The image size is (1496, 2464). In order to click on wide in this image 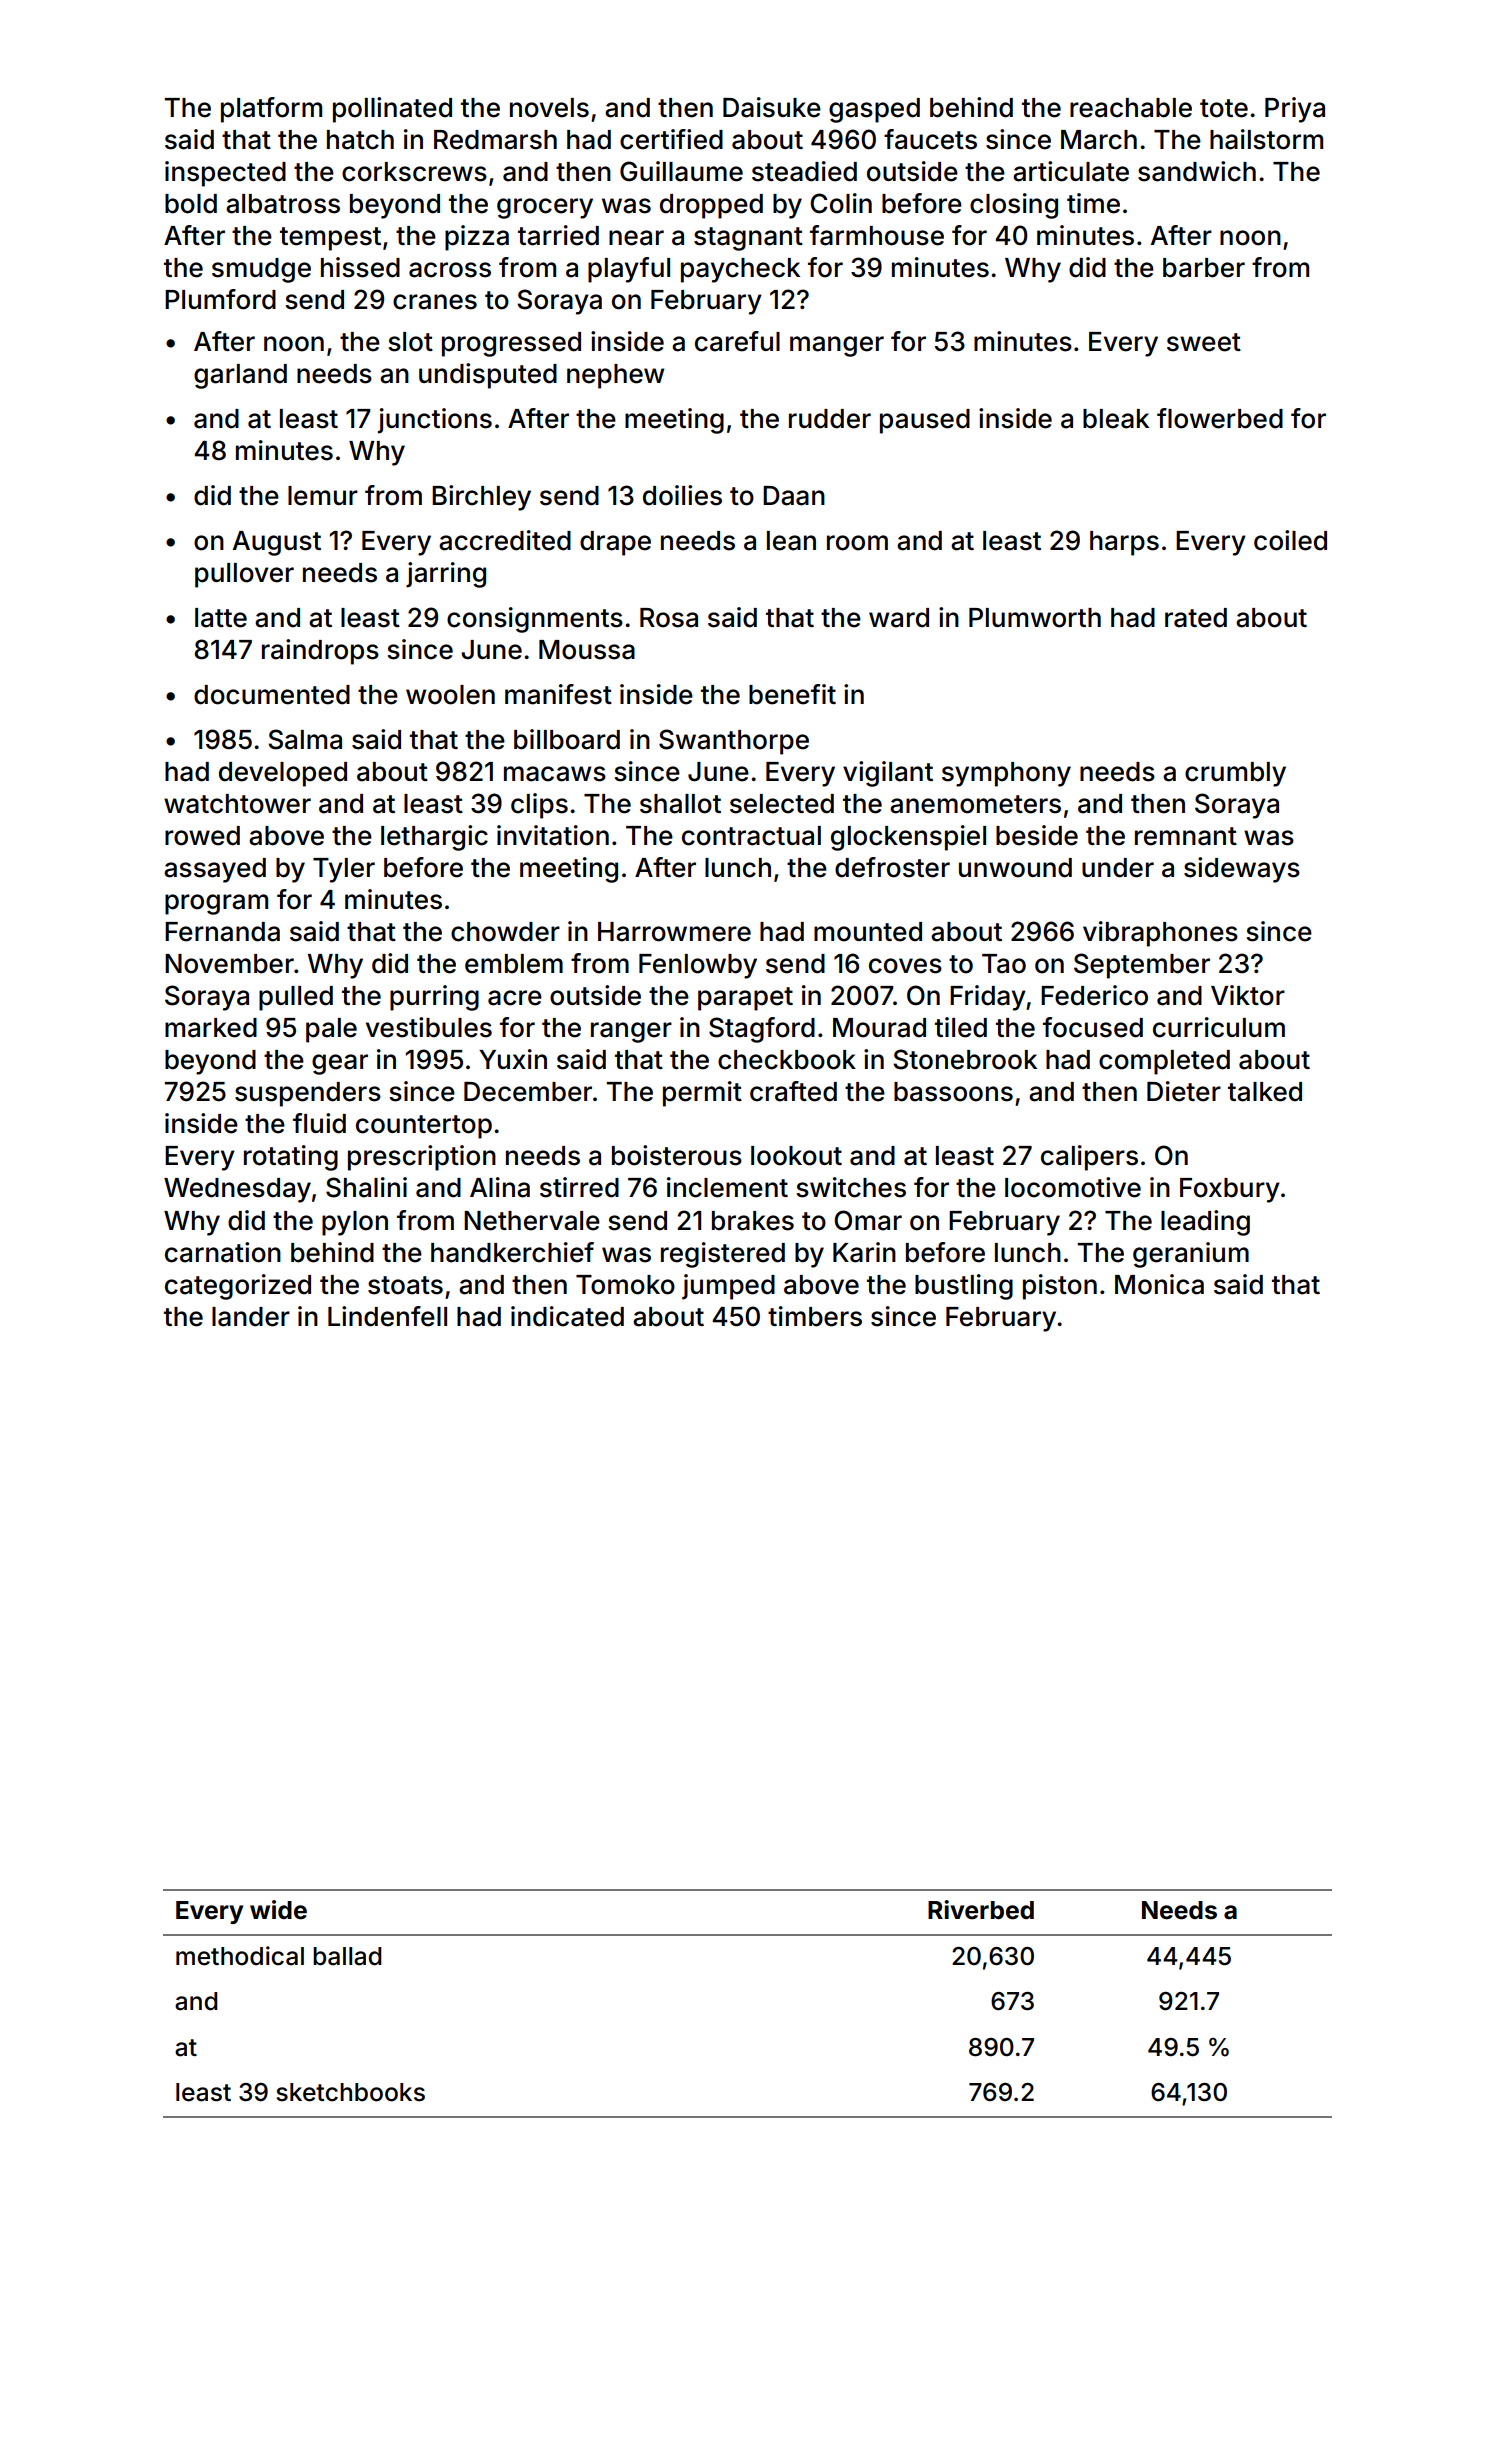, I will do `click(278, 1910)`.
